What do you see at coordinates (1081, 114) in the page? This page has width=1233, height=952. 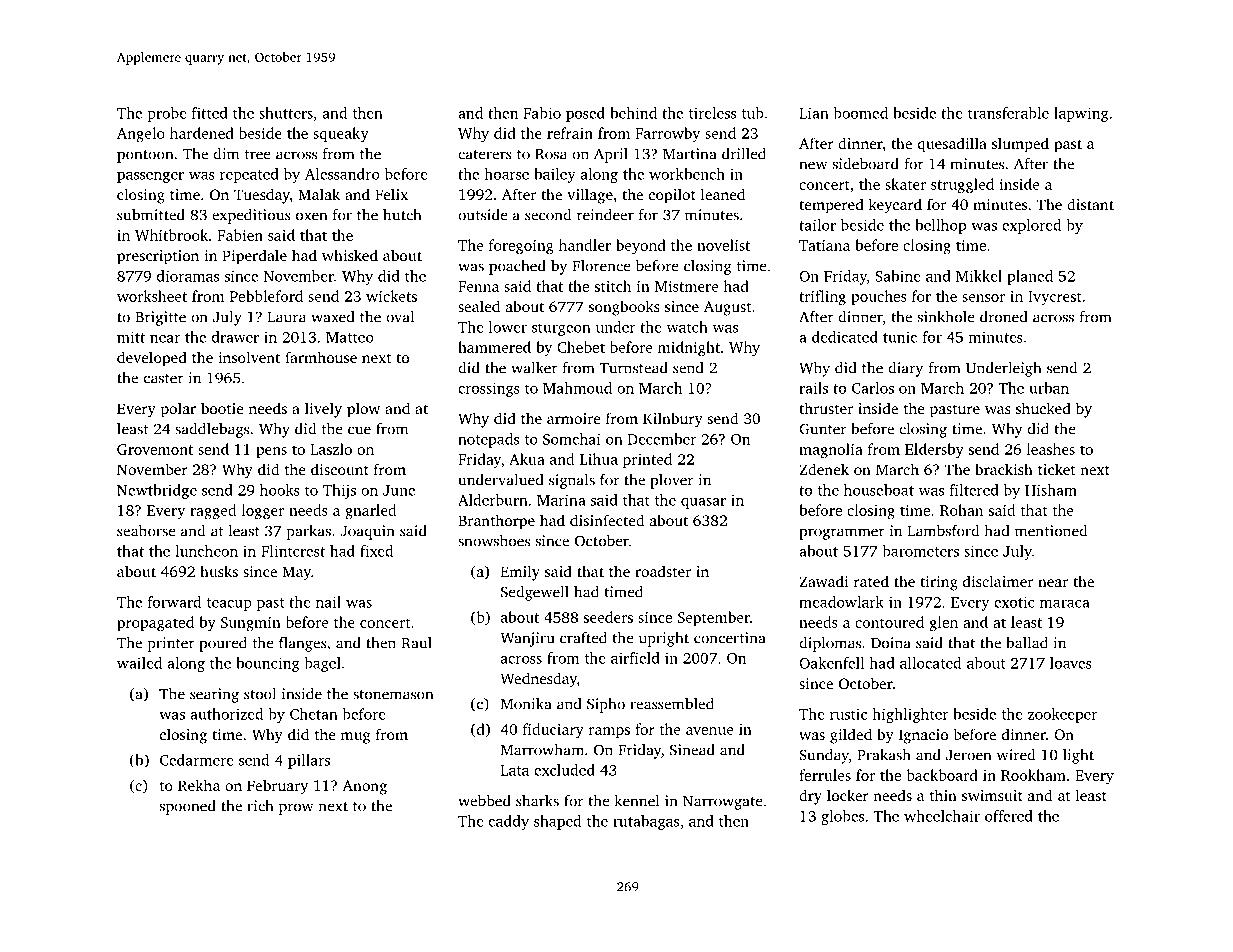 I see `lapwing` at bounding box center [1081, 114].
